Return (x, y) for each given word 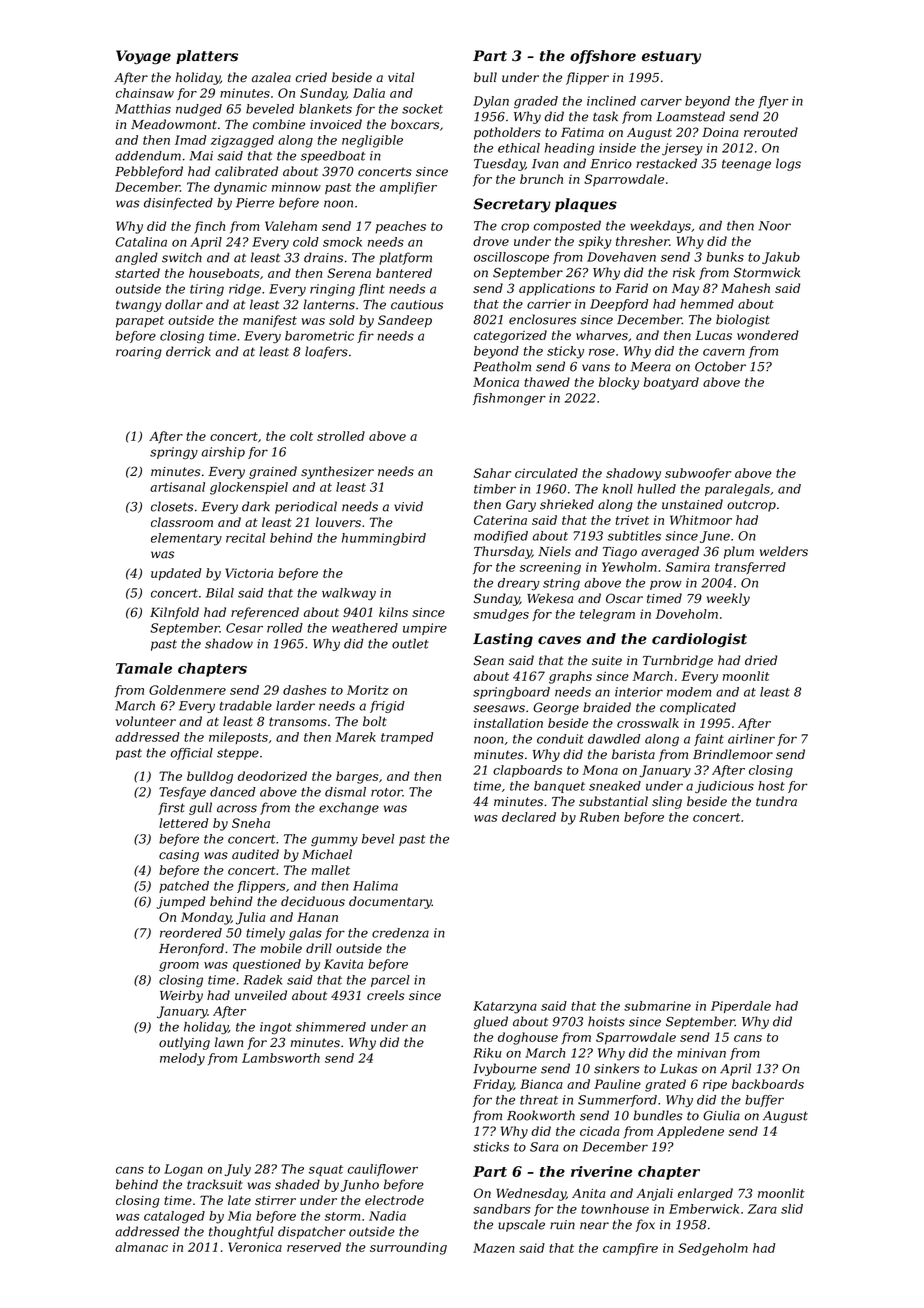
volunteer (146, 721)
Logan (183, 1170)
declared (529, 817)
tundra (776, 801)
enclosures (542, 319)
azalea (271, 77)
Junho (360, 1185)
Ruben (599, 817)
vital (401, 77)
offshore (603, 57)
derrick (188, 351)
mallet (331, 870)
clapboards (527, 771)
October (720, 366)
